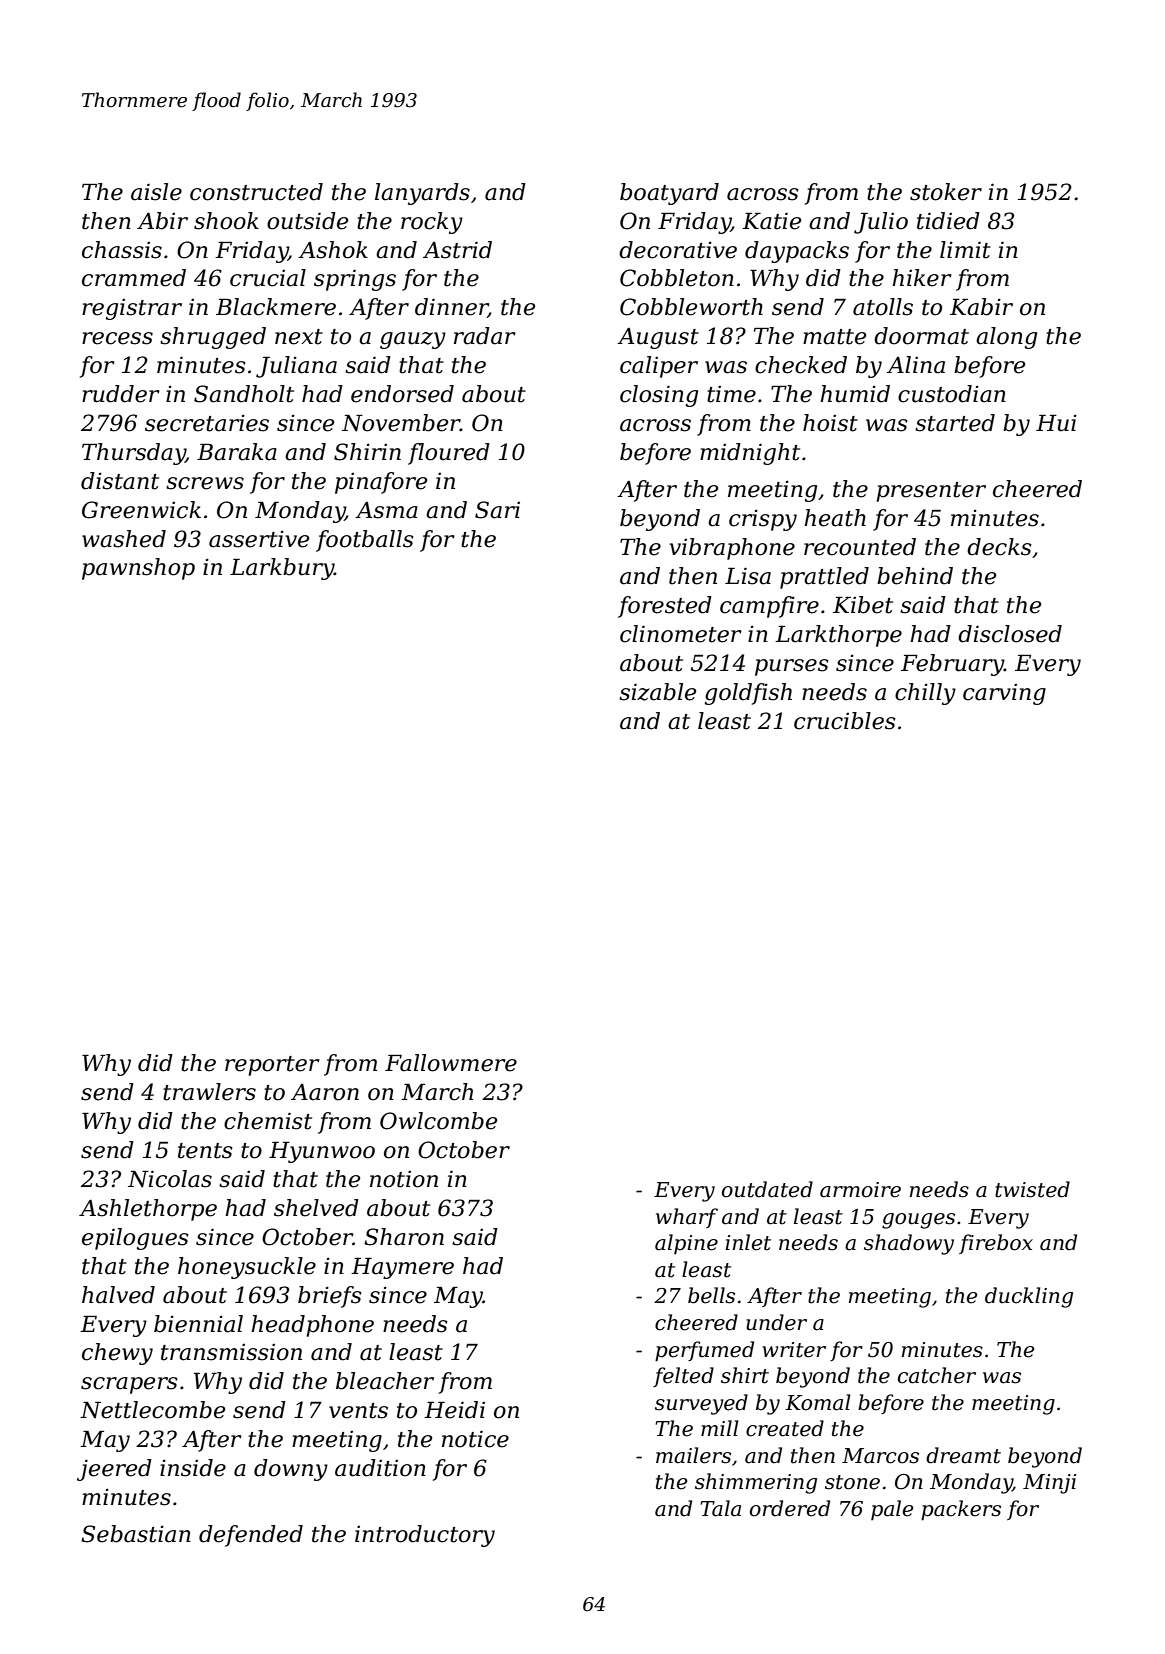 The height and width of the screenshot is (1654, 1165). I want to click on outdated, so click(767, 1189).
